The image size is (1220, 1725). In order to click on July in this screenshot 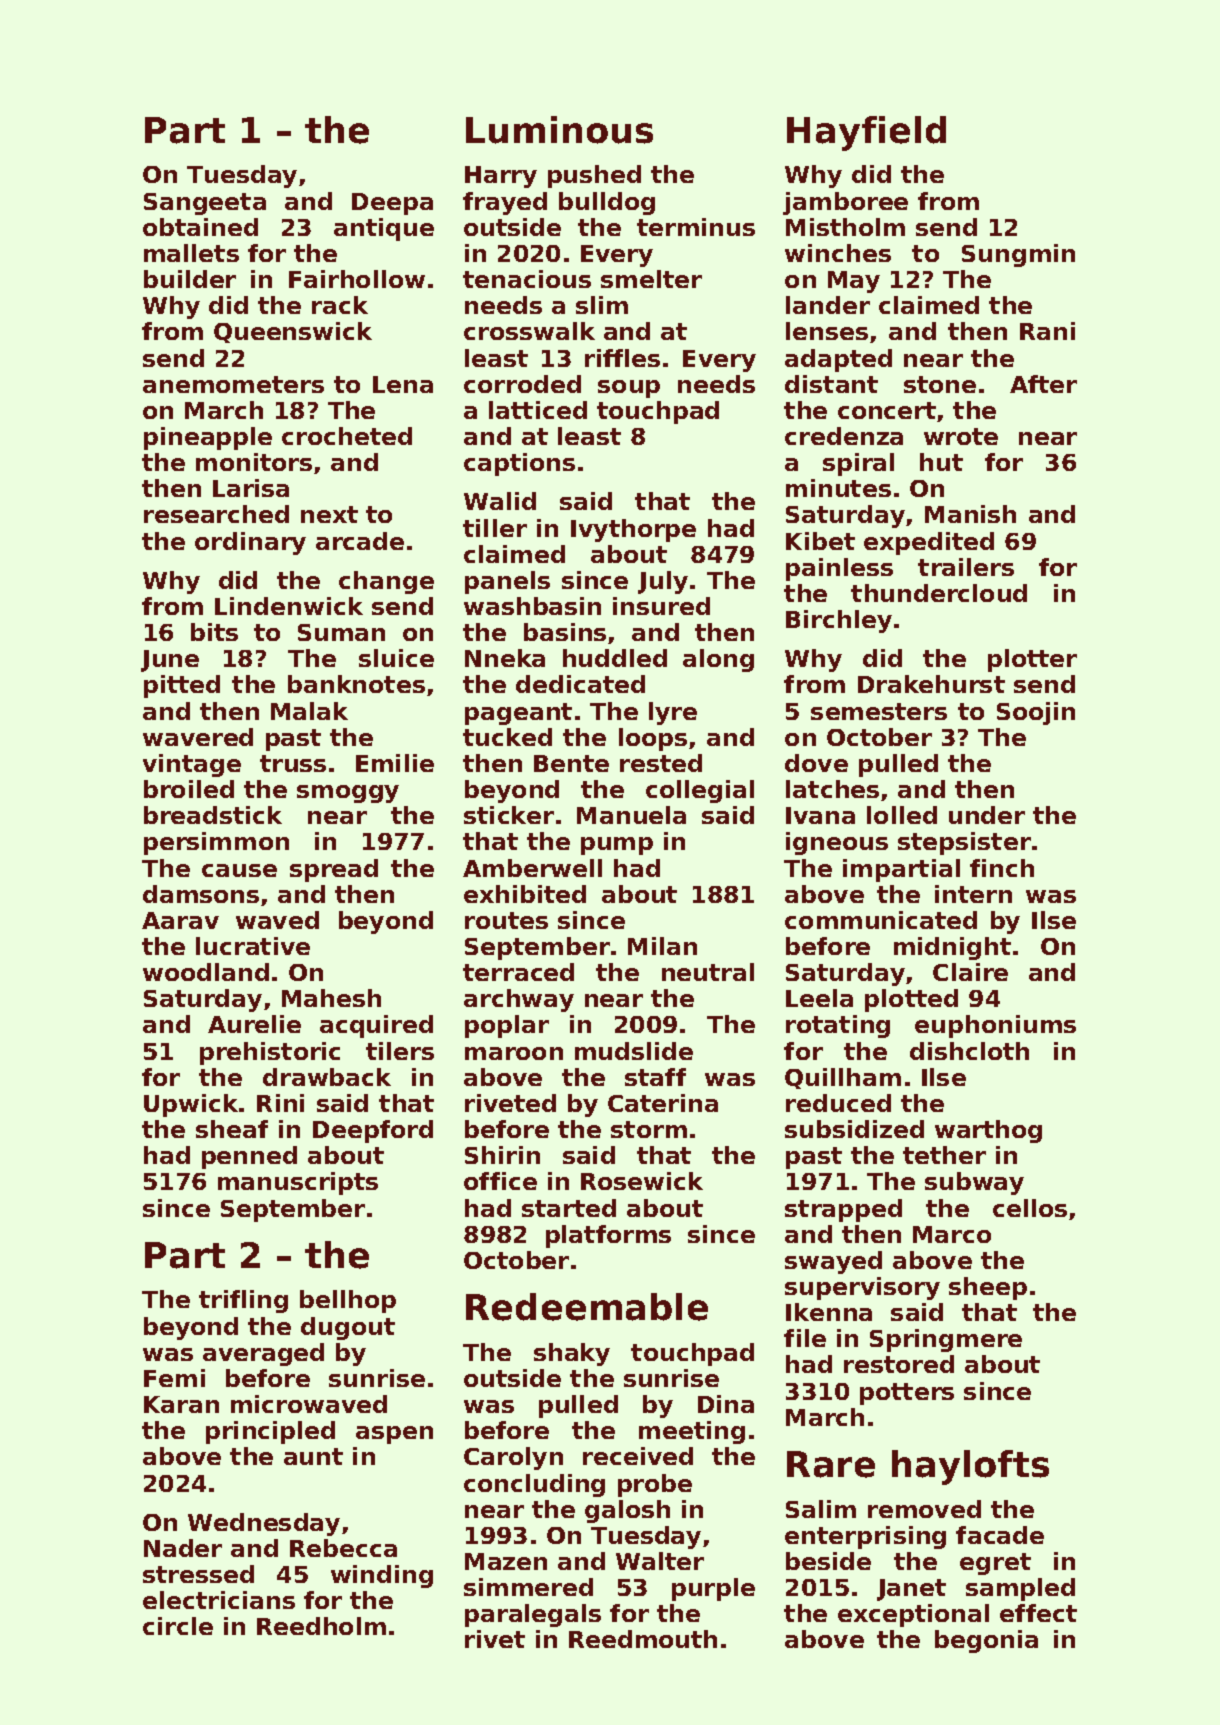, I will do `click(663, 582)`.
